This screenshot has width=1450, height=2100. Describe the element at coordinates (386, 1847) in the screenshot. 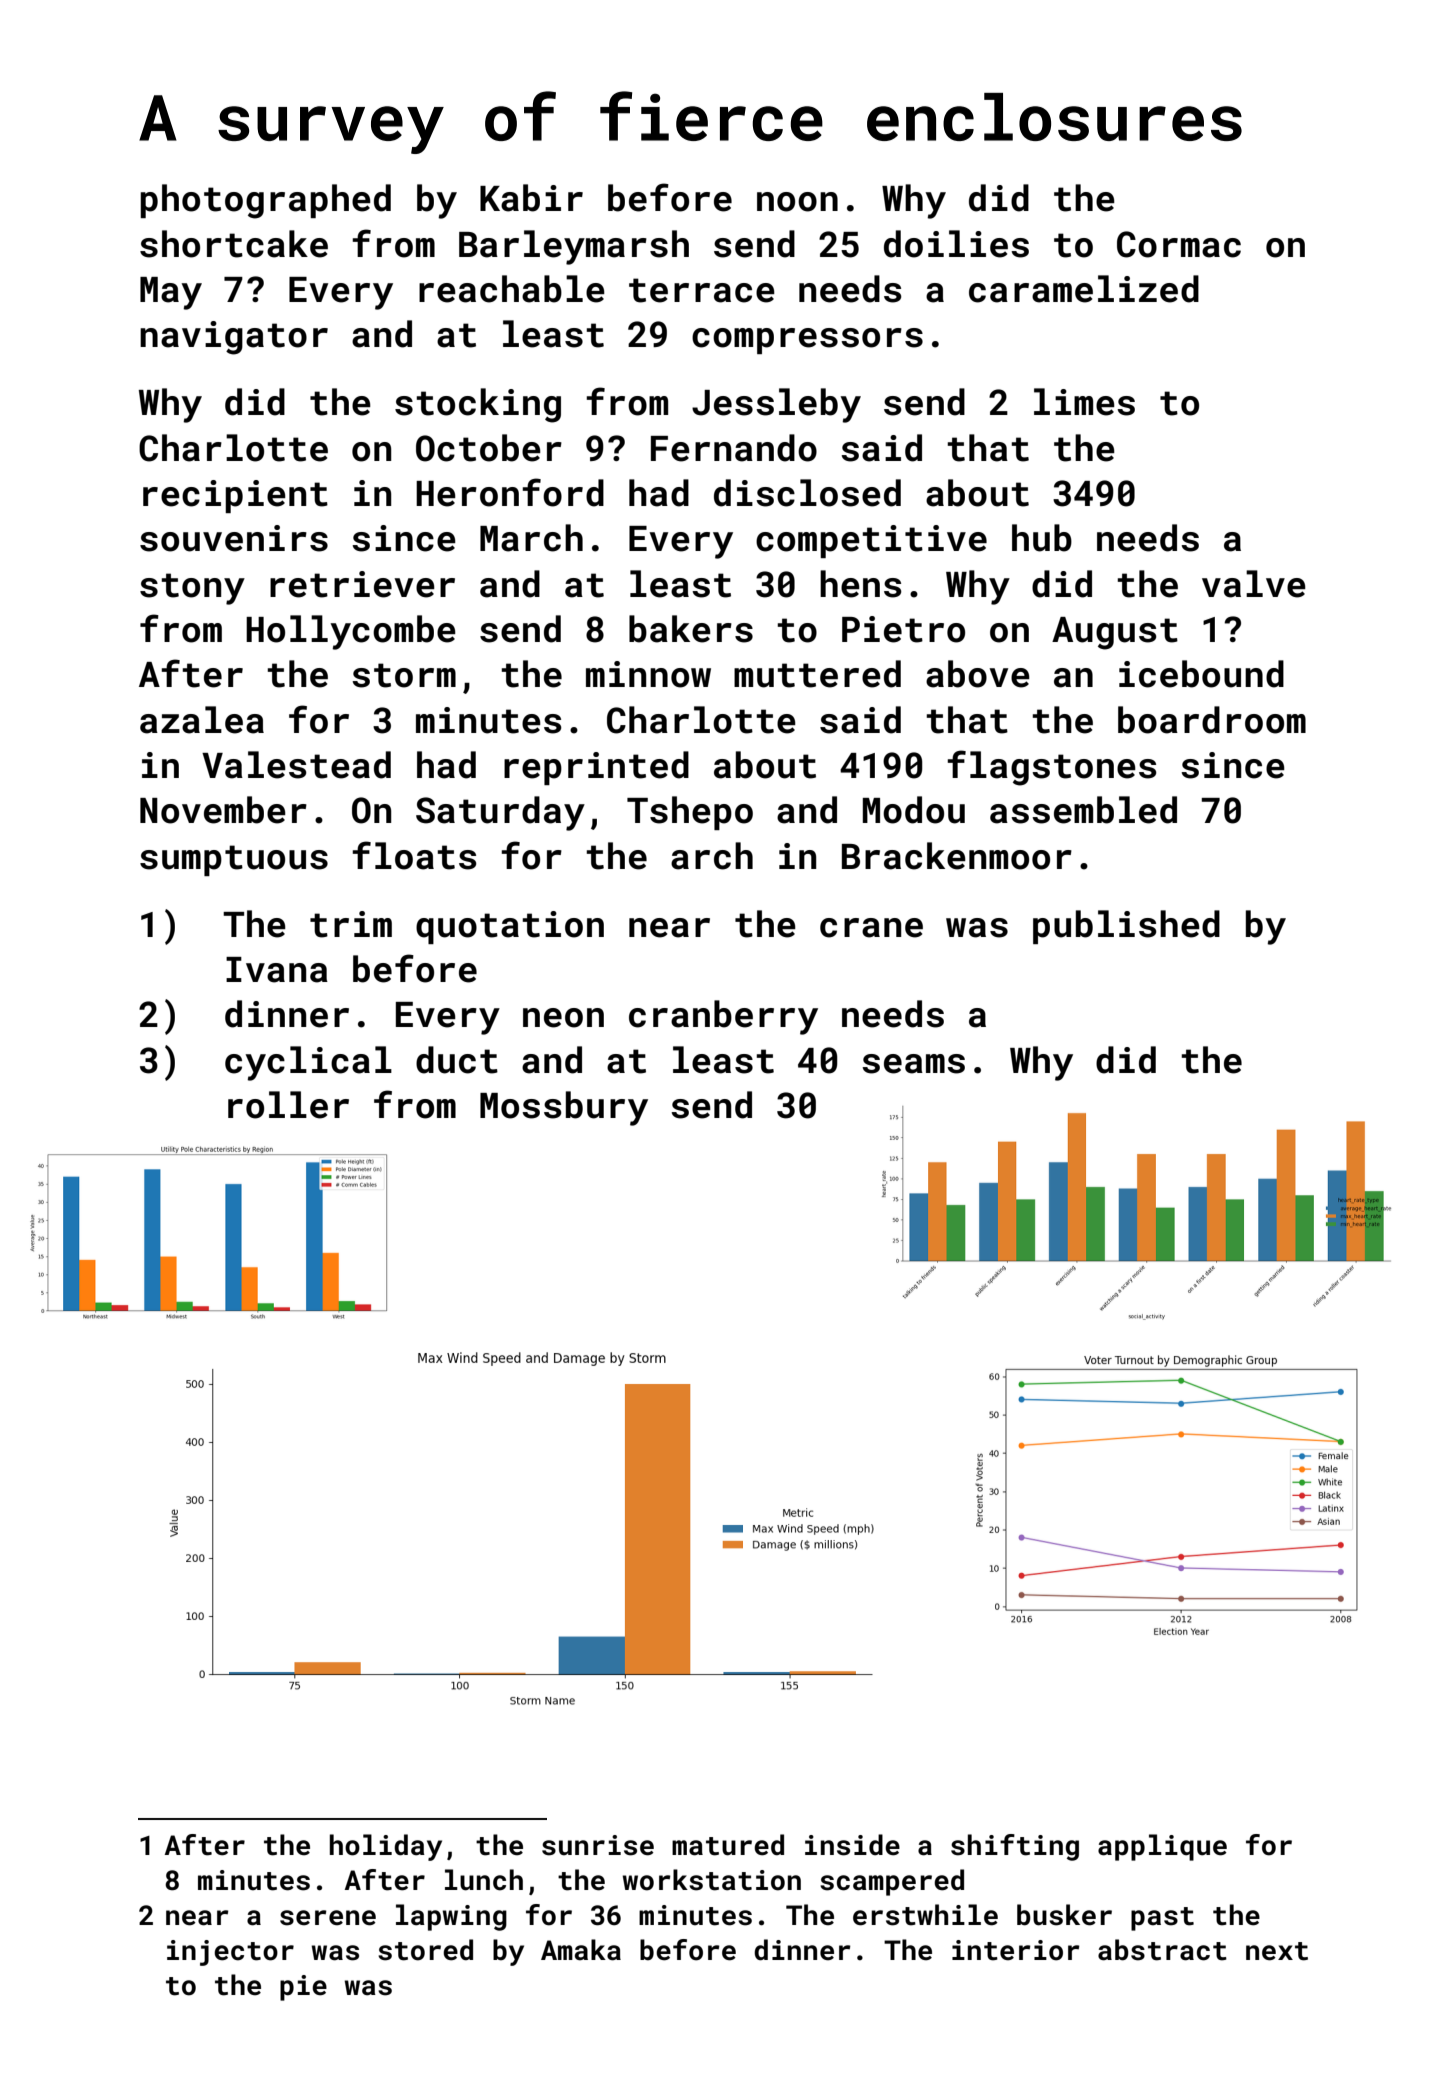

I see `holiday` at that location.
